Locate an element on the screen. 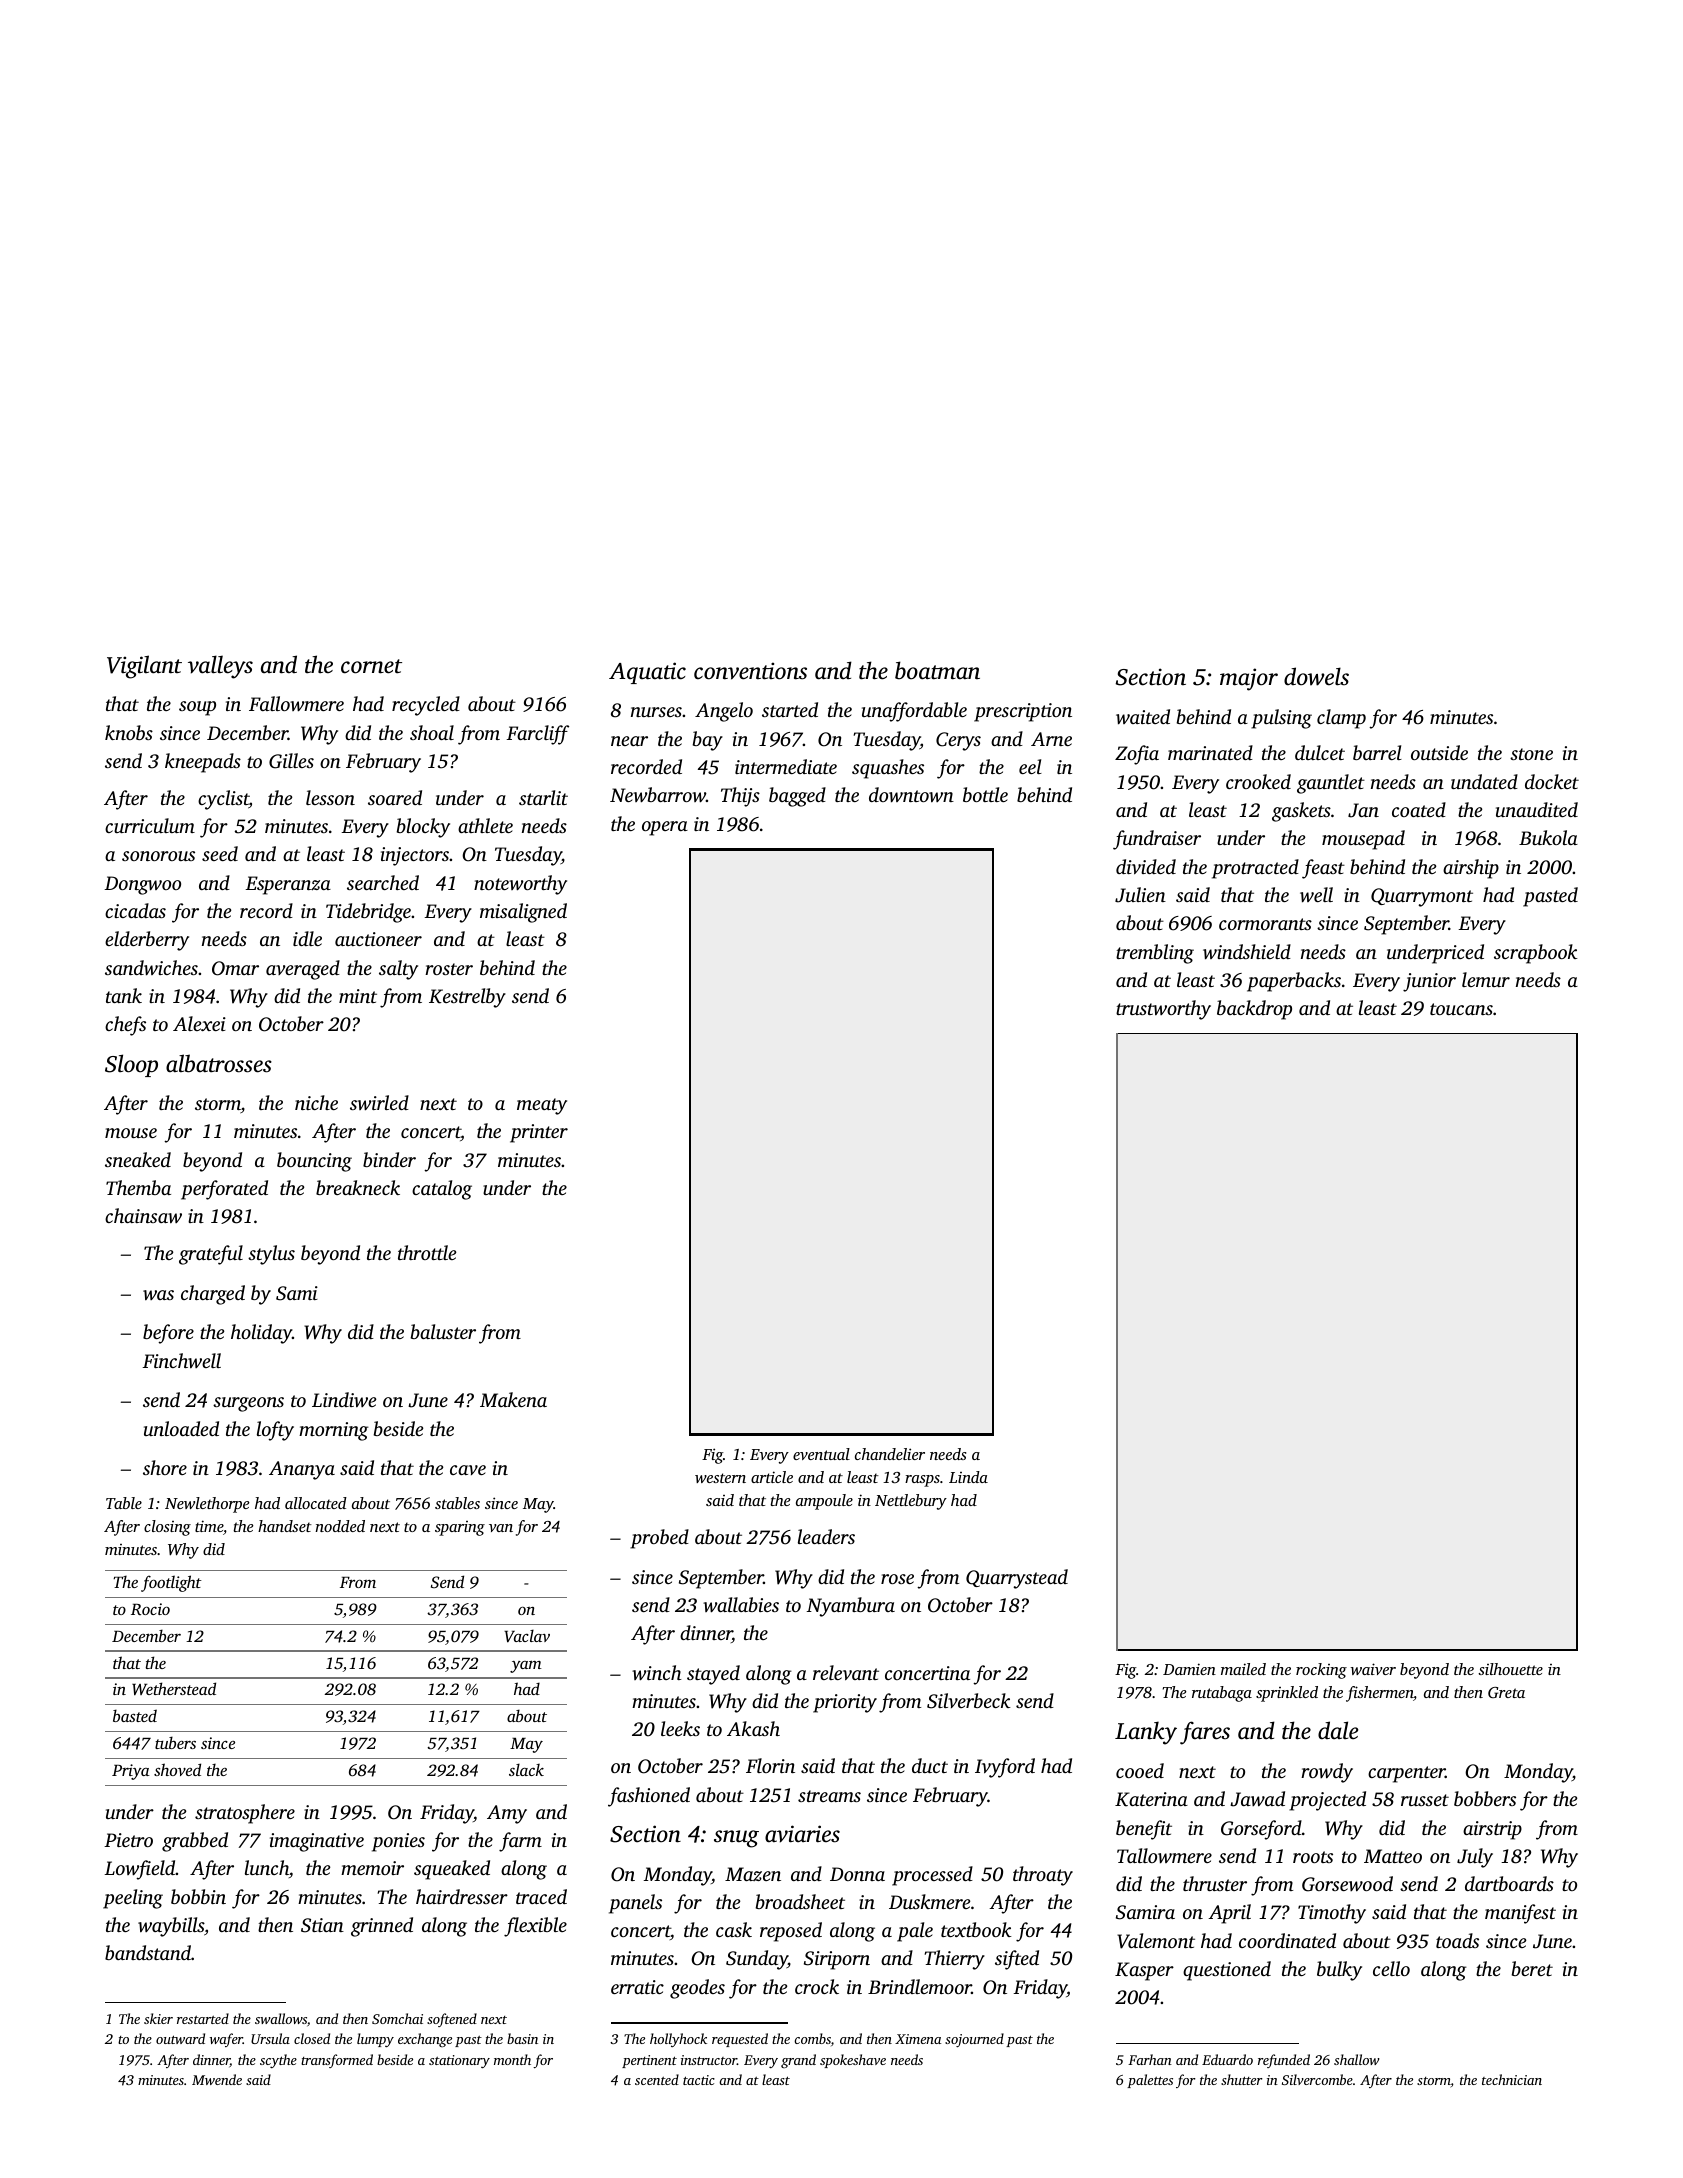  squeaked is located at coordinates (452, 1870).
